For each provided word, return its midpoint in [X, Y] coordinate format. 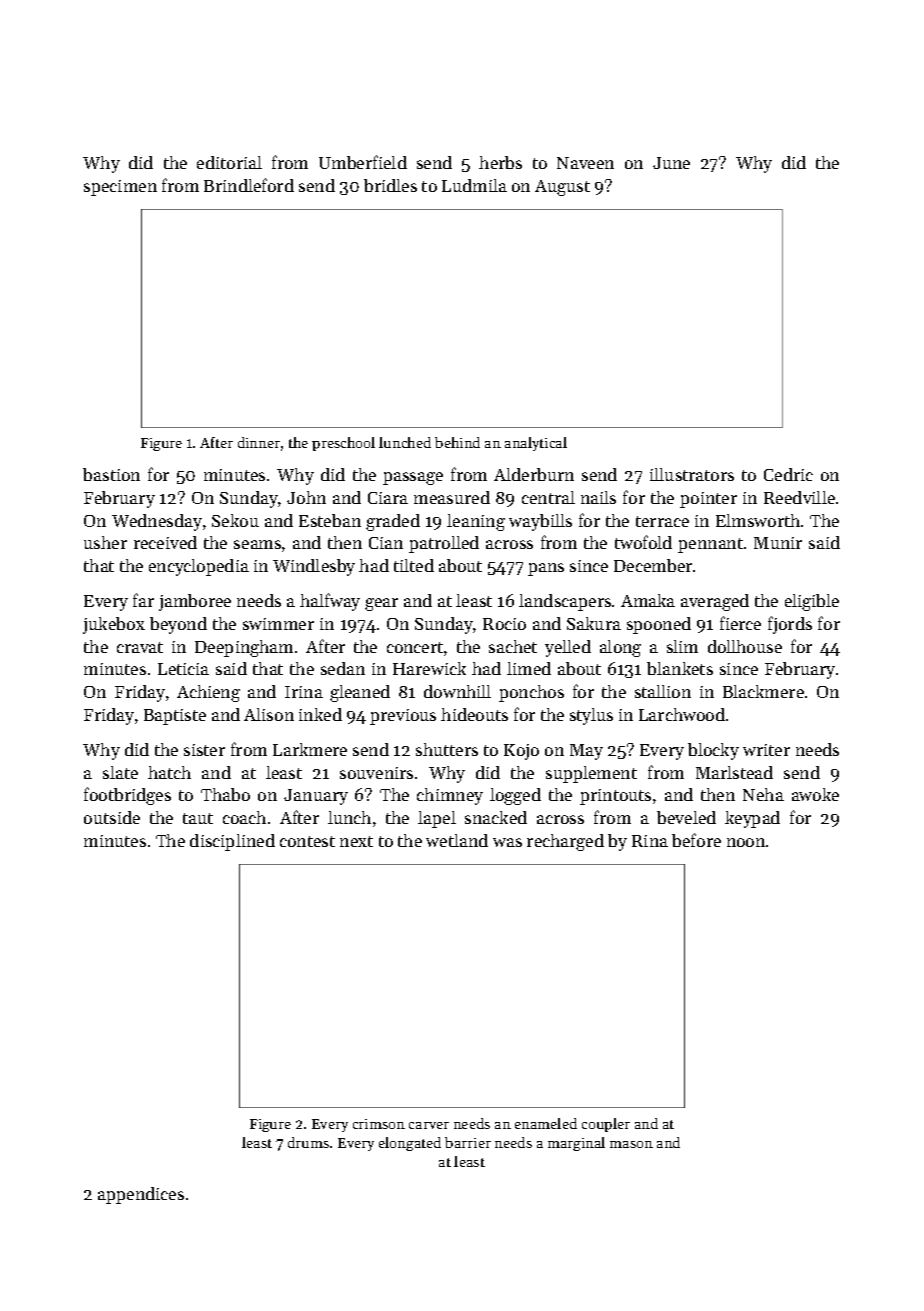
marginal [576, 1144]
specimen [120, 188]
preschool [343, 444]
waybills [540, 522]
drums [308, 1142]
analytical [536, 444]
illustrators [692, 474]
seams [257, 544]
